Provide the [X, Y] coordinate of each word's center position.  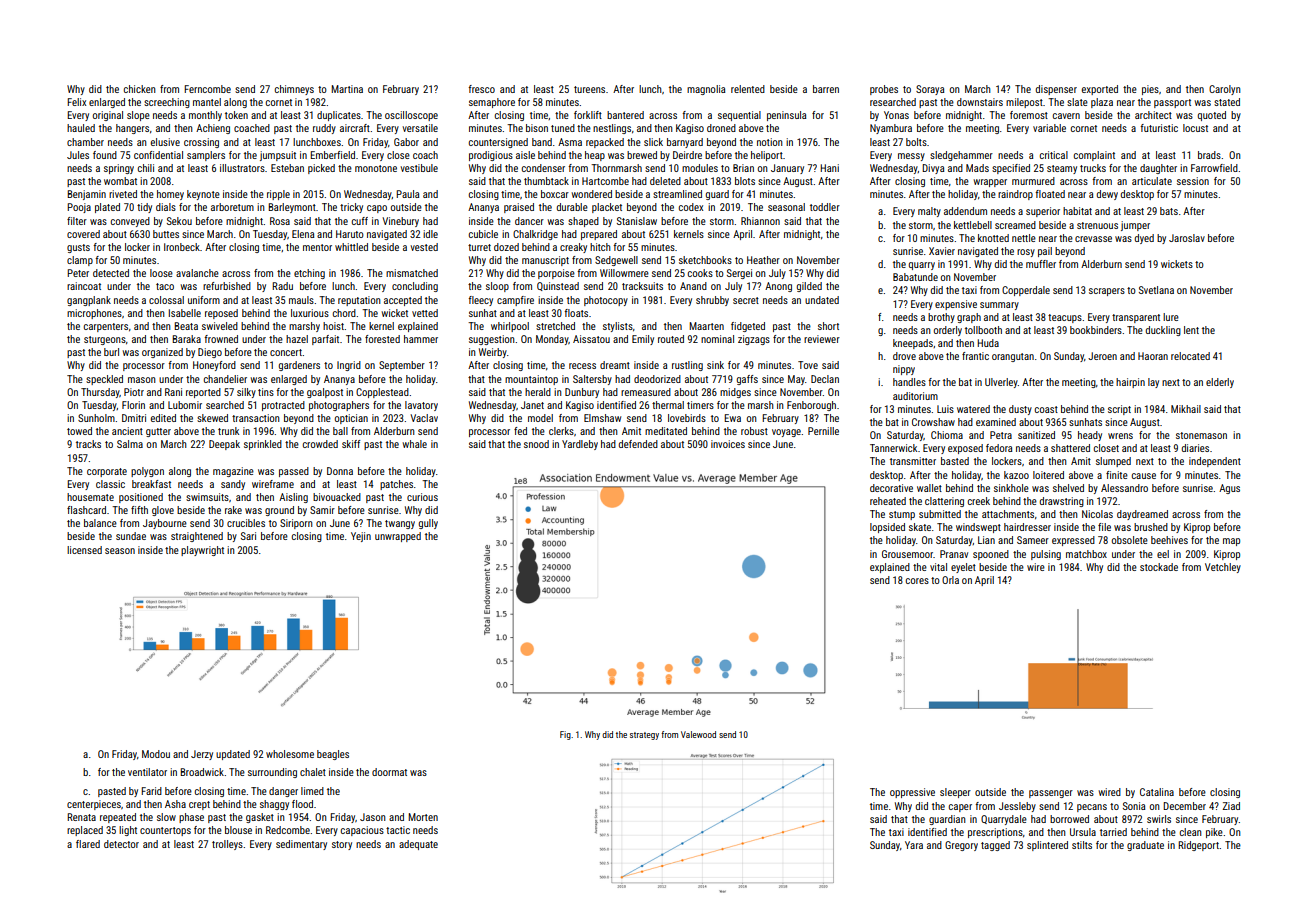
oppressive [912, 793]
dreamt [615, 365]
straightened [197, 537]
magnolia [706, 90]
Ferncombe [207, 89]
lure [1171, 317]
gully [428, 524]
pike [1214, 833]
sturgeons [105, 340]
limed [312, 791]
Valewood [698, 734]
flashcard [86, 510]
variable [1049, 128]
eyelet [963, 568]
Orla [950, 580]
